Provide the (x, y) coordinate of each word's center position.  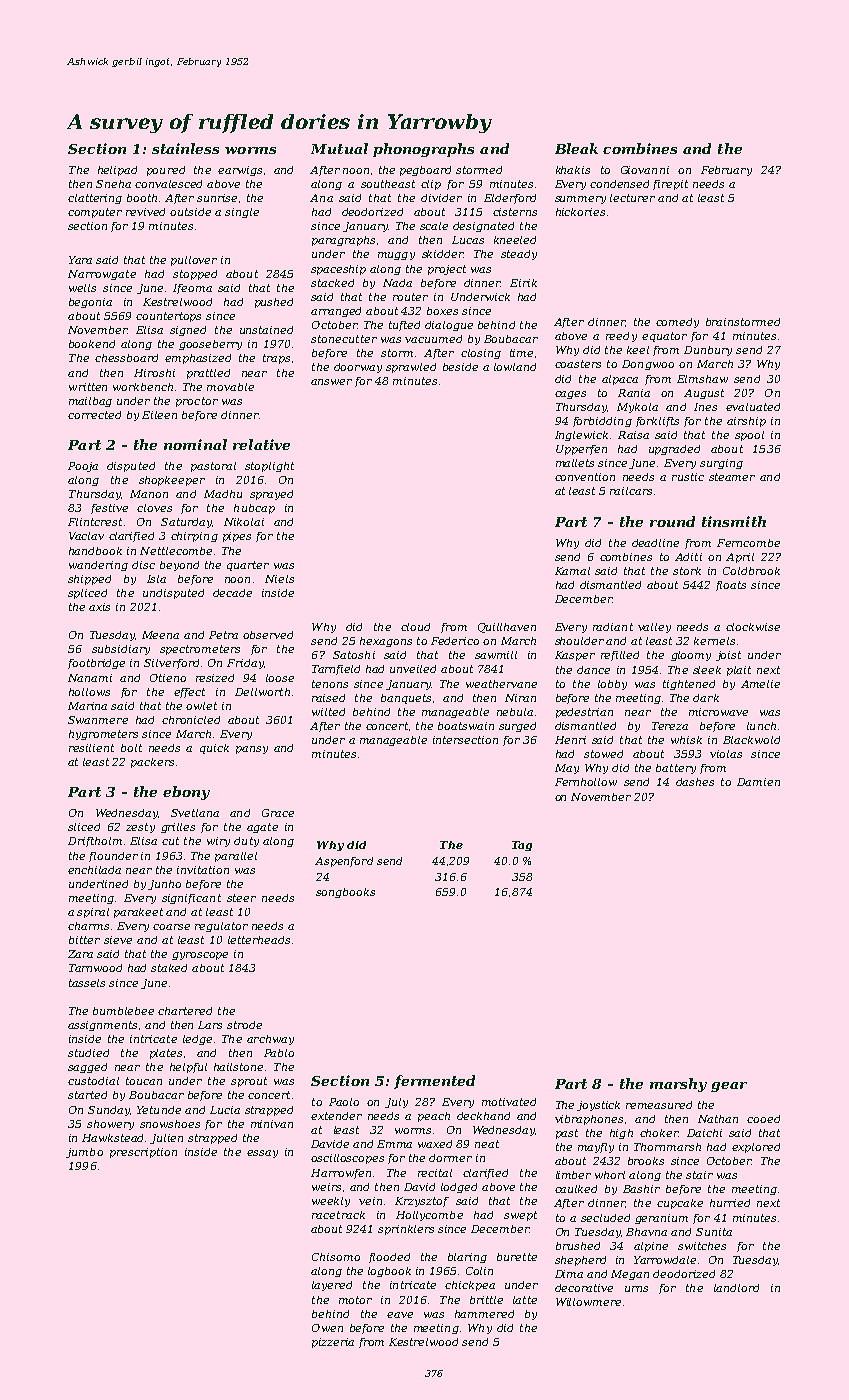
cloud (415, 627)
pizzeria (333, 1343)
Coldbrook (751, 571)
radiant (613, 627)
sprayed (271, 495)
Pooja (83, 467)
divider (441, 198)
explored (756, 1148)
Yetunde (159, 1110)
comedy (677, 323)
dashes (695, 782)
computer (95, 213)
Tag (522, 846)
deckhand (483, 1116)
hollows (89, 692)
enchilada (94, 870)
